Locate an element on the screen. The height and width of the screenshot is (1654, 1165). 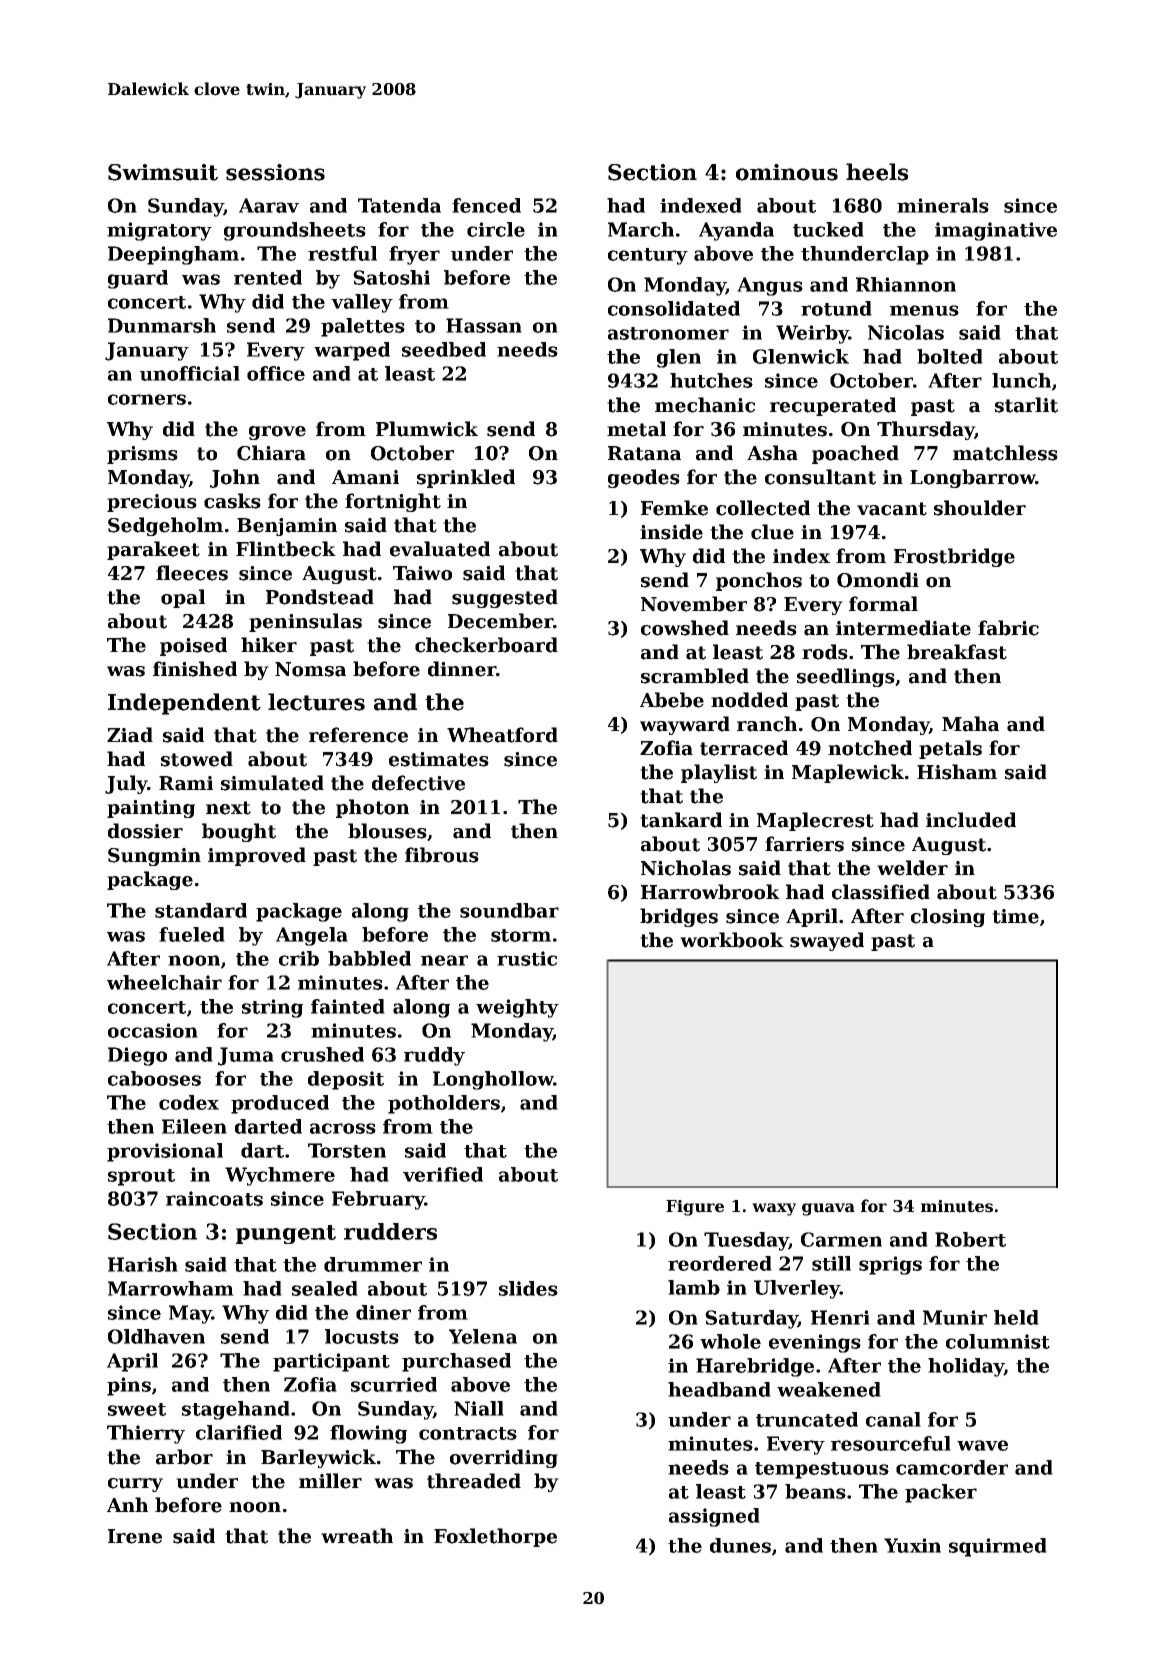
slides is located at coordinates (528, 1288).
